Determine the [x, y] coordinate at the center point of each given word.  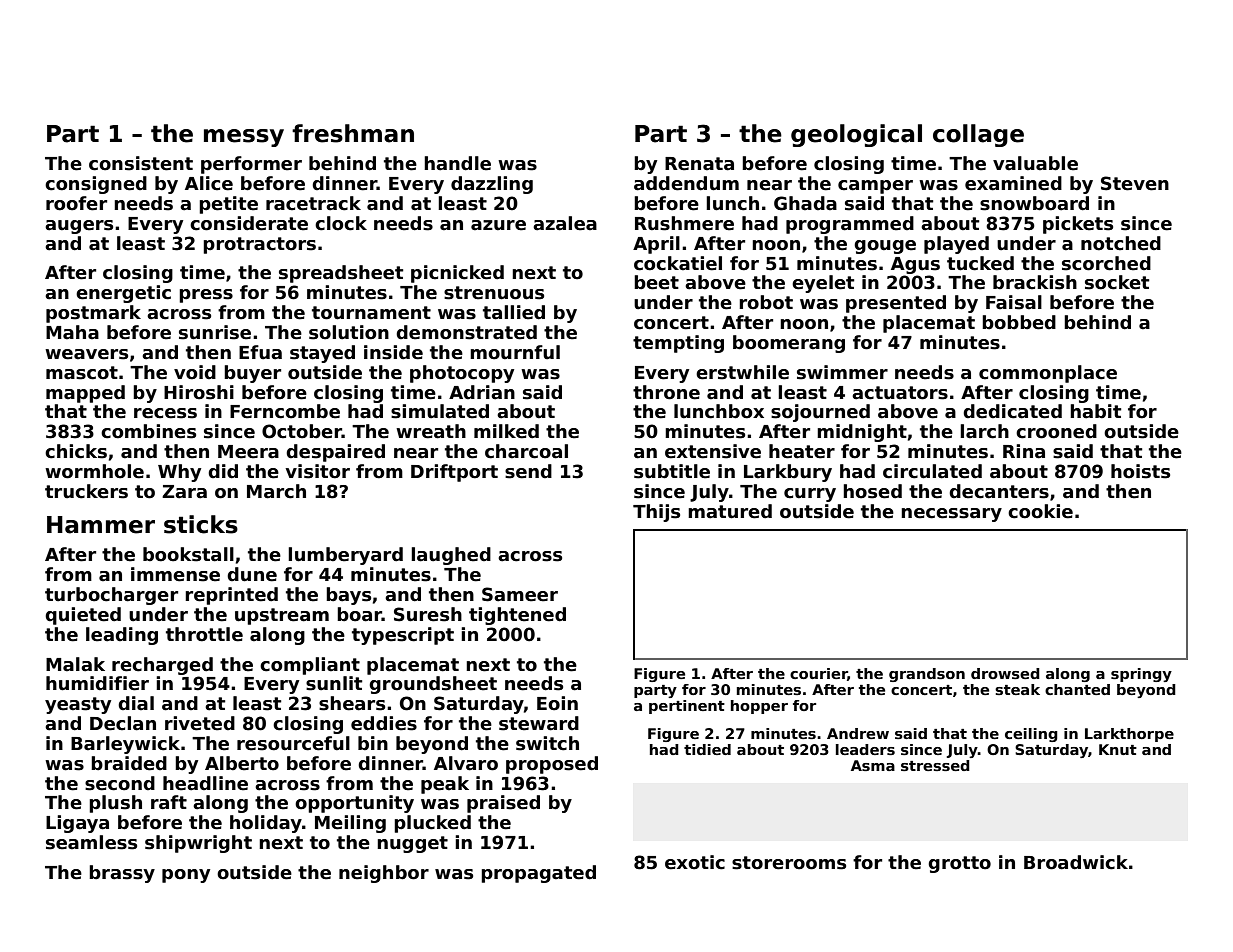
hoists [1140, 471]
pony [186, 876]
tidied [707, 749]
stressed [935, 765]
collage [978, 135]
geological [856, 135]
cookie [1040, 511]
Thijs [656, 513]
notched [1121, 243]
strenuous [494, 293]
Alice [209, 183]
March [276, 491]
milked [506, 431]
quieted [83, 616]
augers [79, 227]
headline [205, 783]
